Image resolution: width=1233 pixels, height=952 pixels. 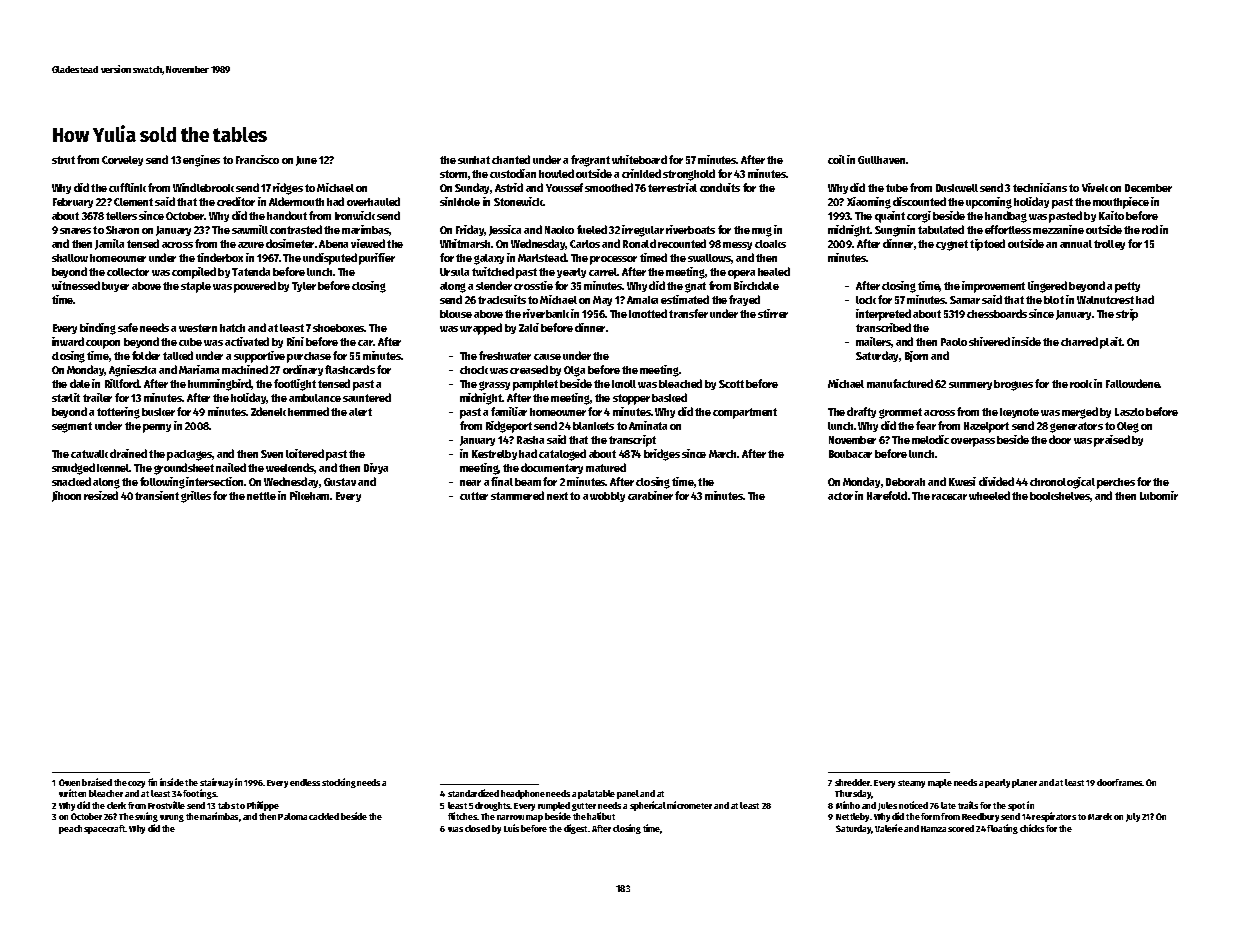 What do you see at coordinates (257, 159) in the screenshot?
I see `Francisco` at bounding box center [257, 159].
